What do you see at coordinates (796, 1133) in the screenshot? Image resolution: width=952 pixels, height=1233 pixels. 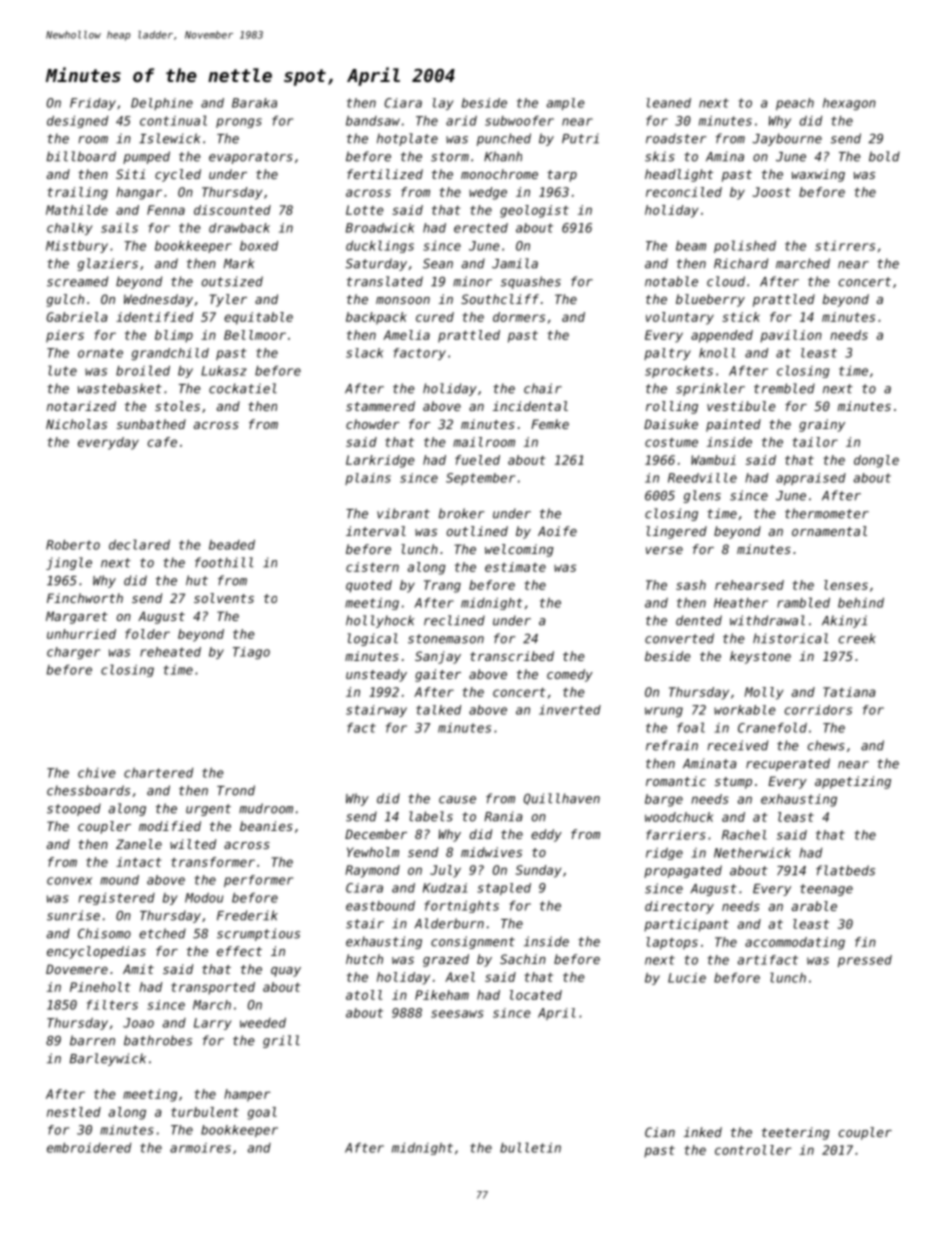 I see `teetering` at bounding box center [796, 1133].
